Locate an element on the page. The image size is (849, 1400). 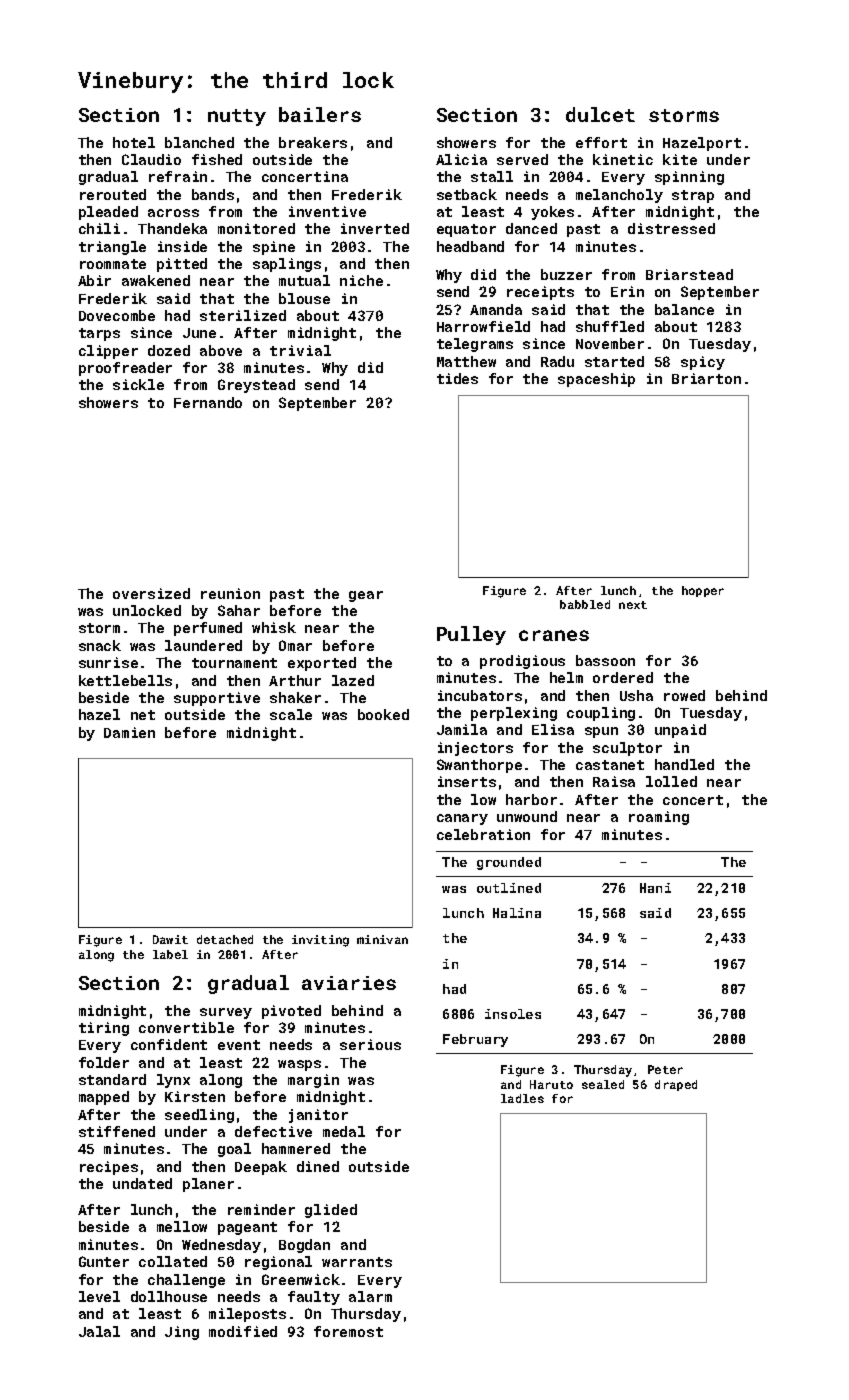
Greystead is located at coordinates (256, 386).
